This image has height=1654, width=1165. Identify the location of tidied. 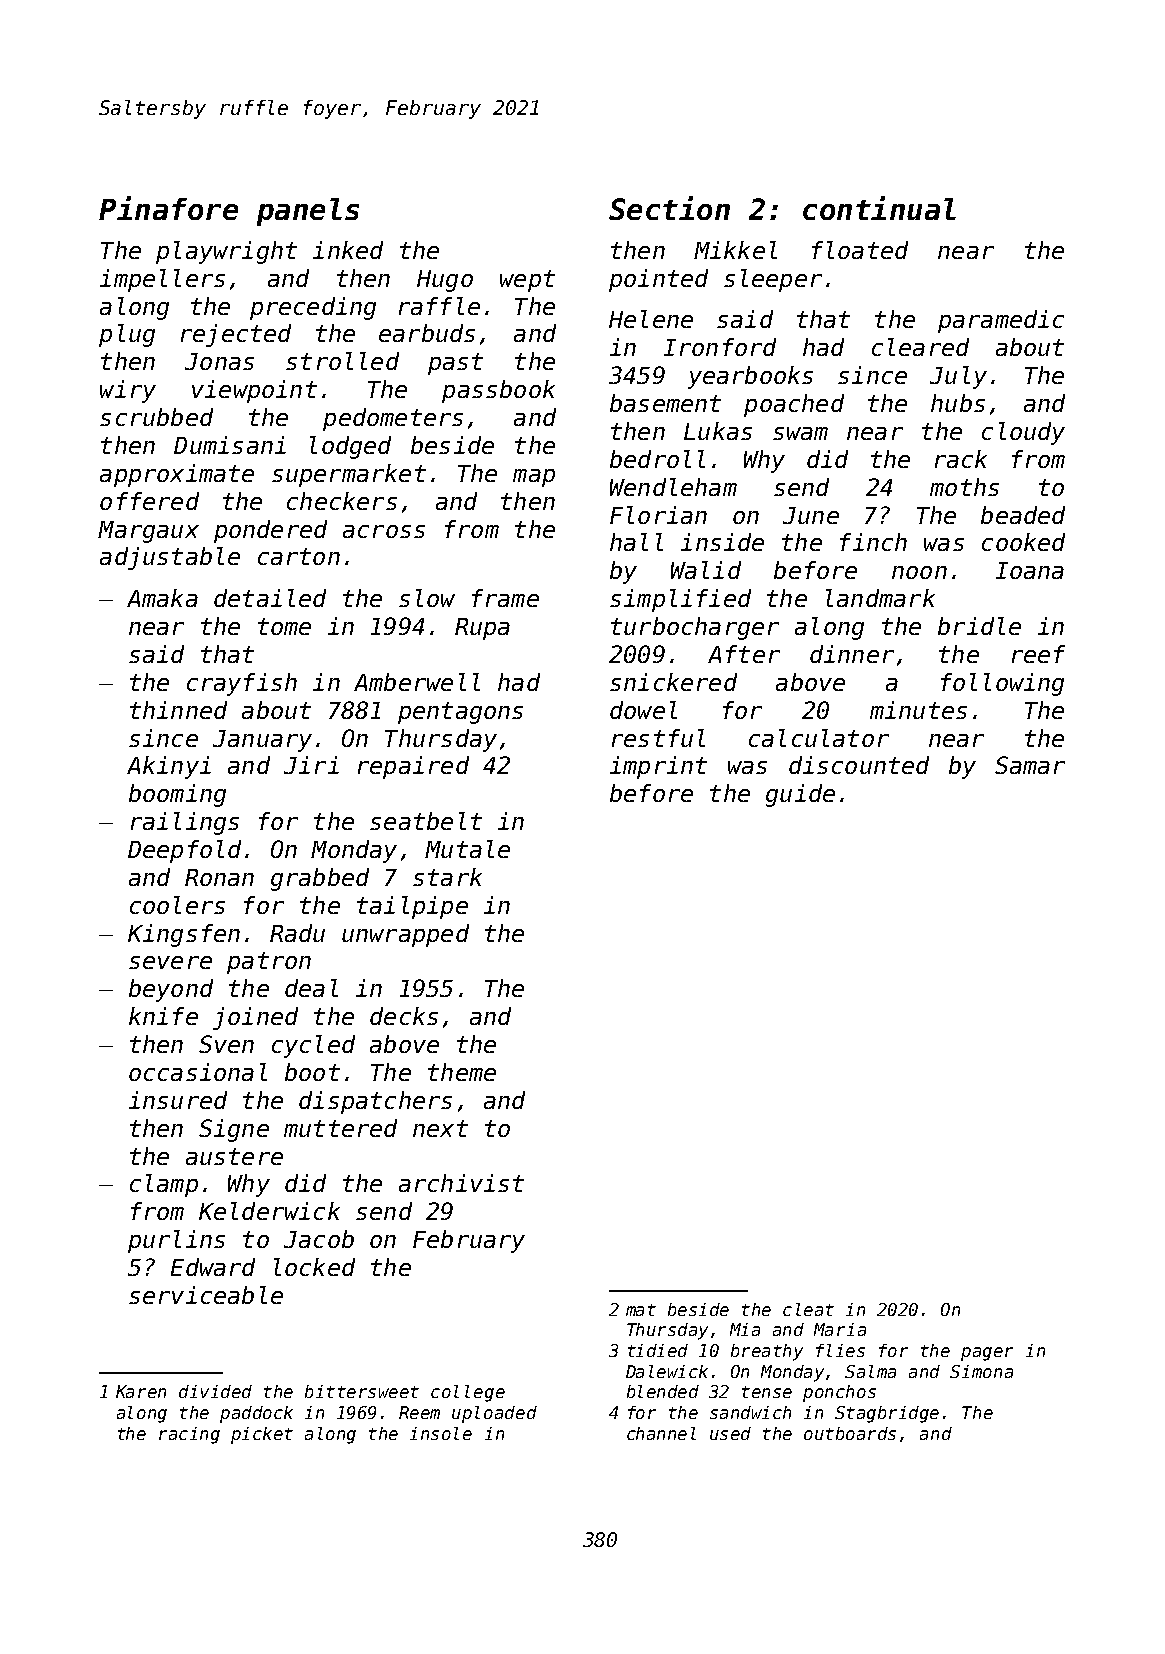
(658, 1350).
